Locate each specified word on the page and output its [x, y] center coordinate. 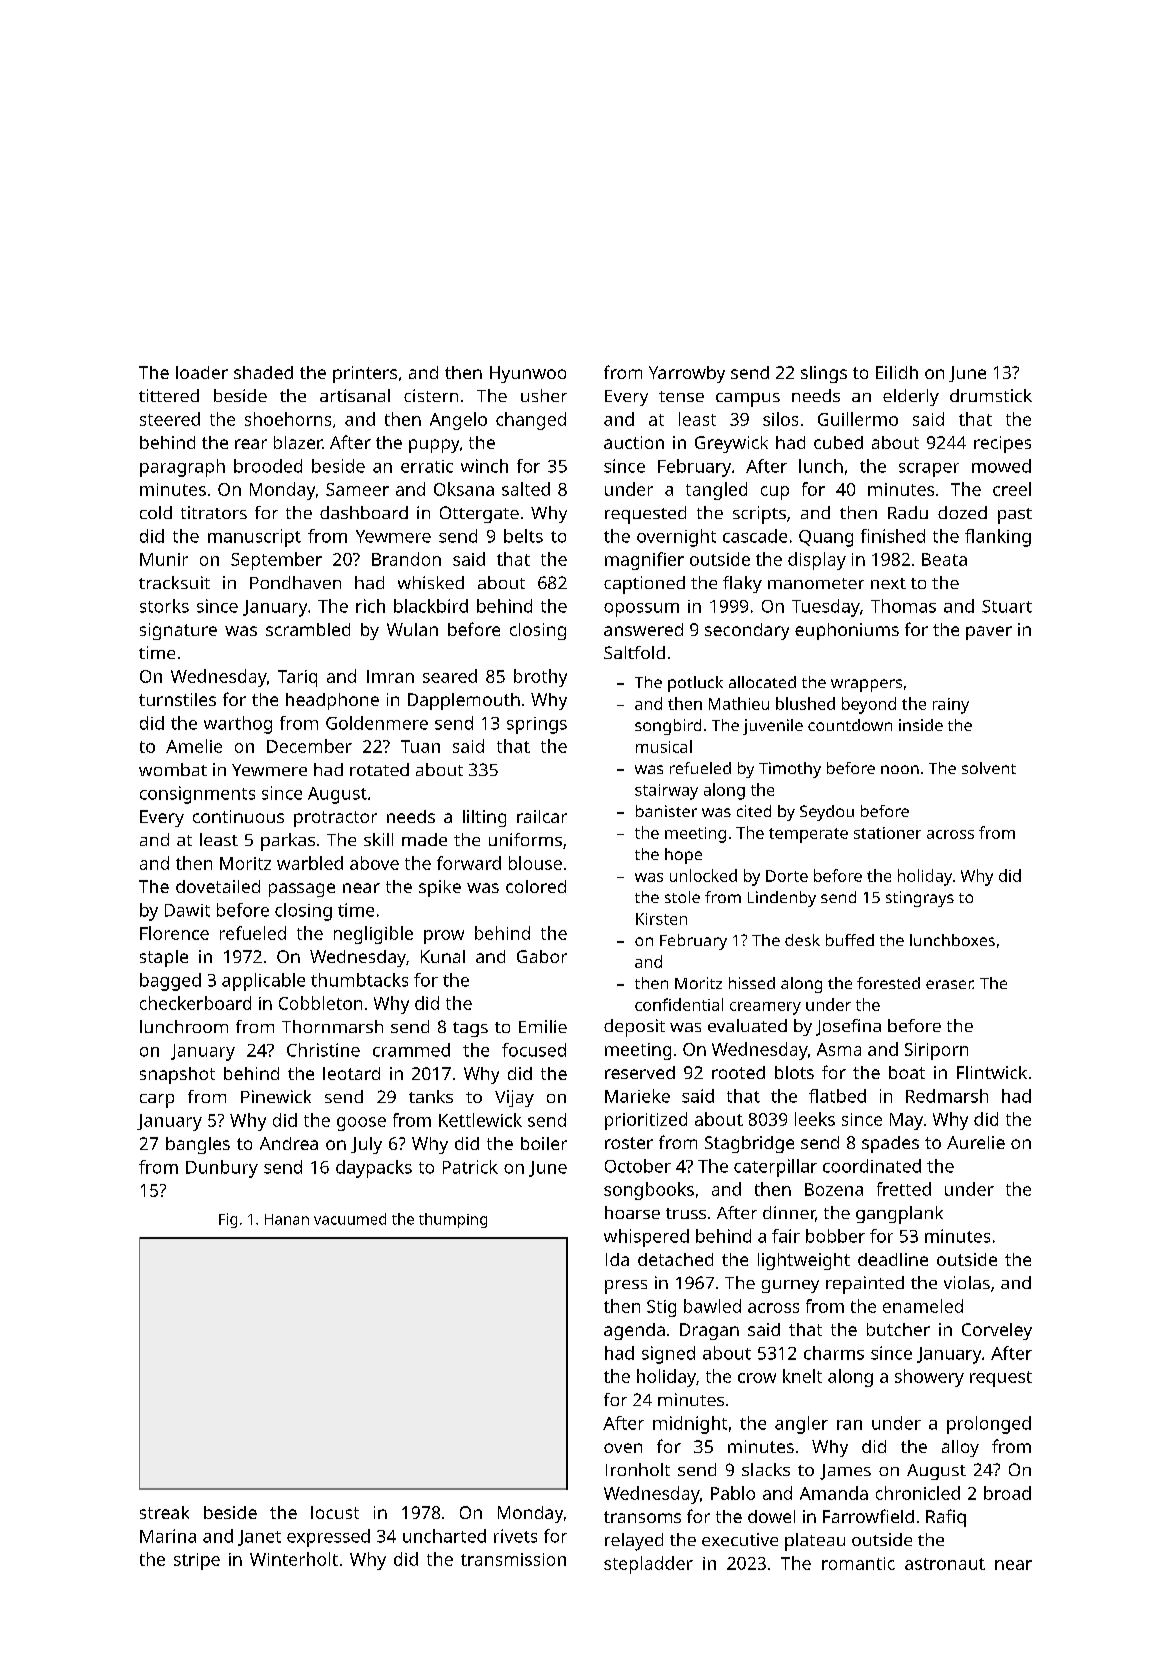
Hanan [287, 1219]
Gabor [542, 956]
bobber [835, 1236]
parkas [288, 842]
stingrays [920, 899]
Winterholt [294, 1559]
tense [681, 396]
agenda [634, 1331]
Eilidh [897, 372]
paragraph [182, 468]
